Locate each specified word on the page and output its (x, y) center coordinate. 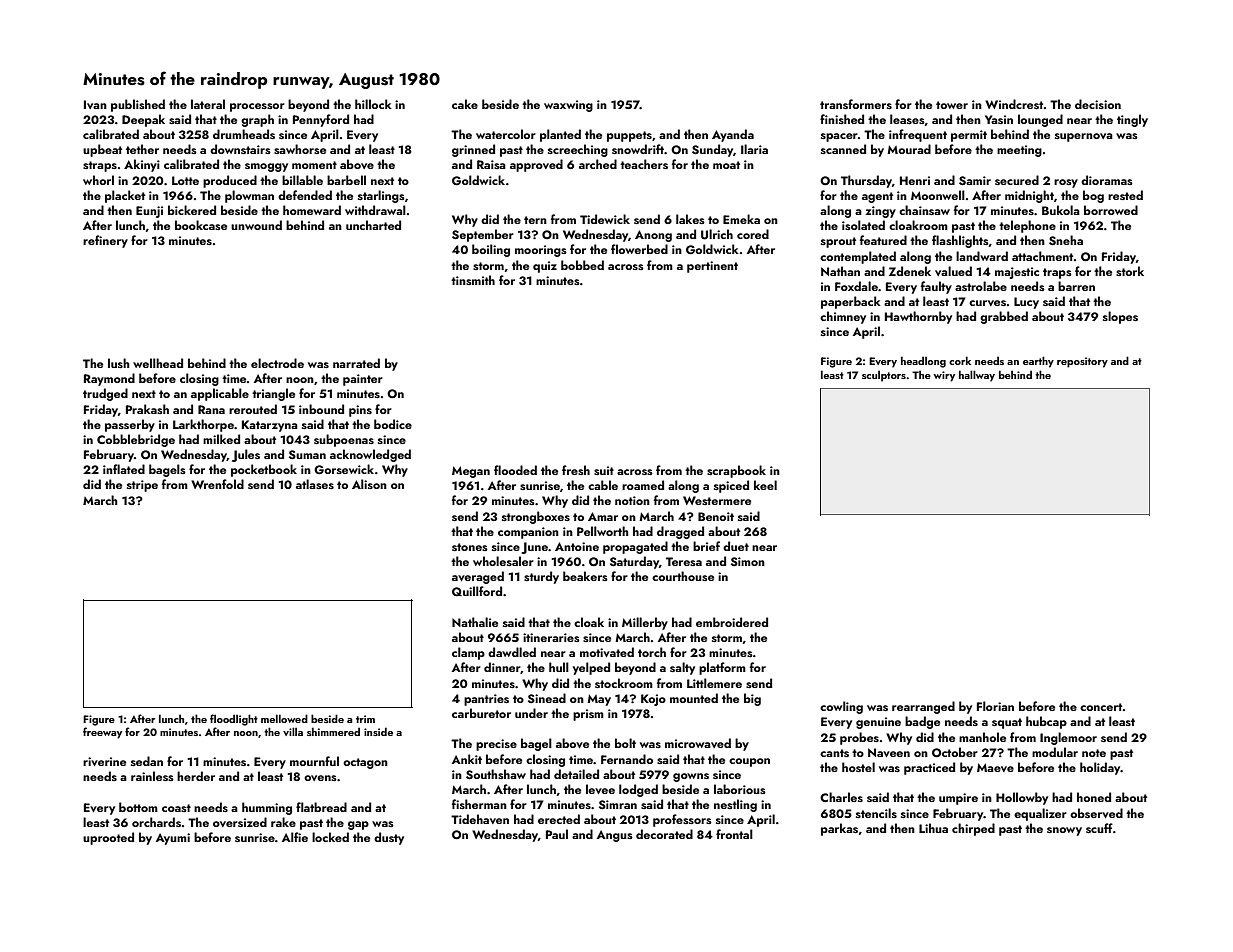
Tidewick (605, 219)
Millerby (645, 623)
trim (365, 719)
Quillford (477, 591)
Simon (748, 561)
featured (883, 240)
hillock (373, 104)
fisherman (479, 804)
